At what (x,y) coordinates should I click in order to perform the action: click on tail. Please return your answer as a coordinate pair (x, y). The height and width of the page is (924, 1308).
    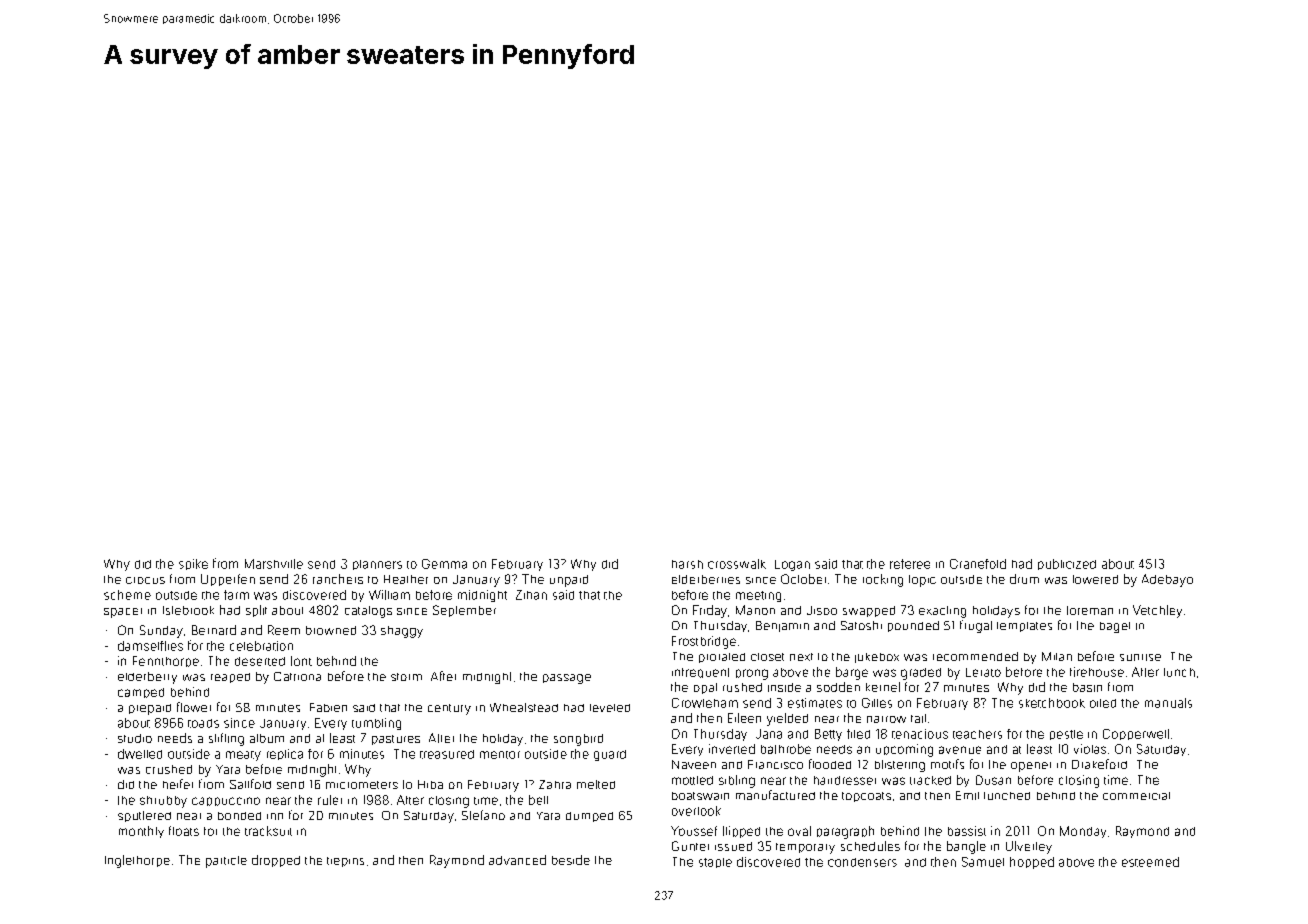
    Looking at the image, I should click on (918, 718).
